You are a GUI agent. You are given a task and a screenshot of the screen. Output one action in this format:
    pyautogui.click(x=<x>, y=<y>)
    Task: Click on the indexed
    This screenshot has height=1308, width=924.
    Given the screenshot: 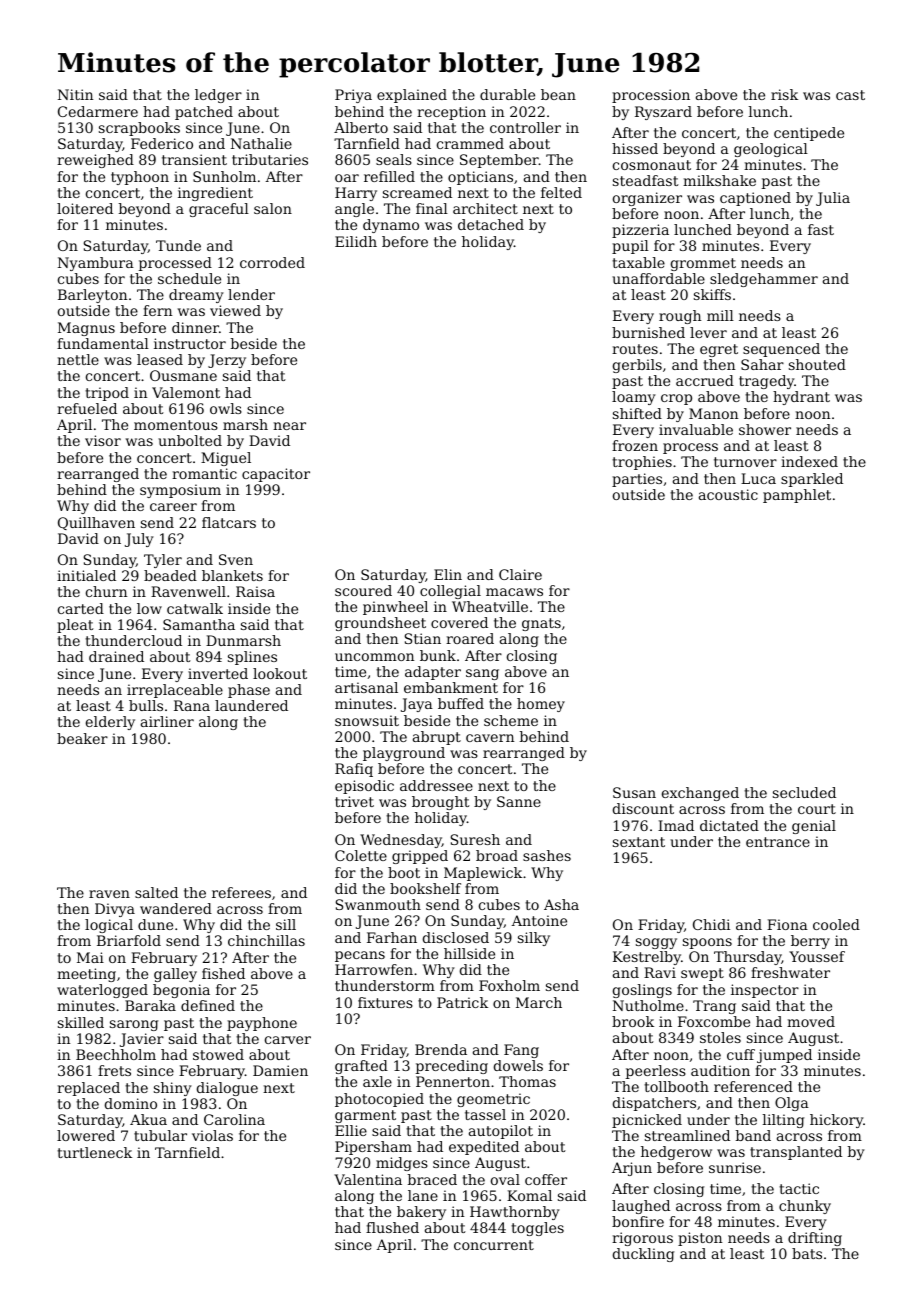 What is the action you would take?
    pyautogui.click(x=809, y=461)
